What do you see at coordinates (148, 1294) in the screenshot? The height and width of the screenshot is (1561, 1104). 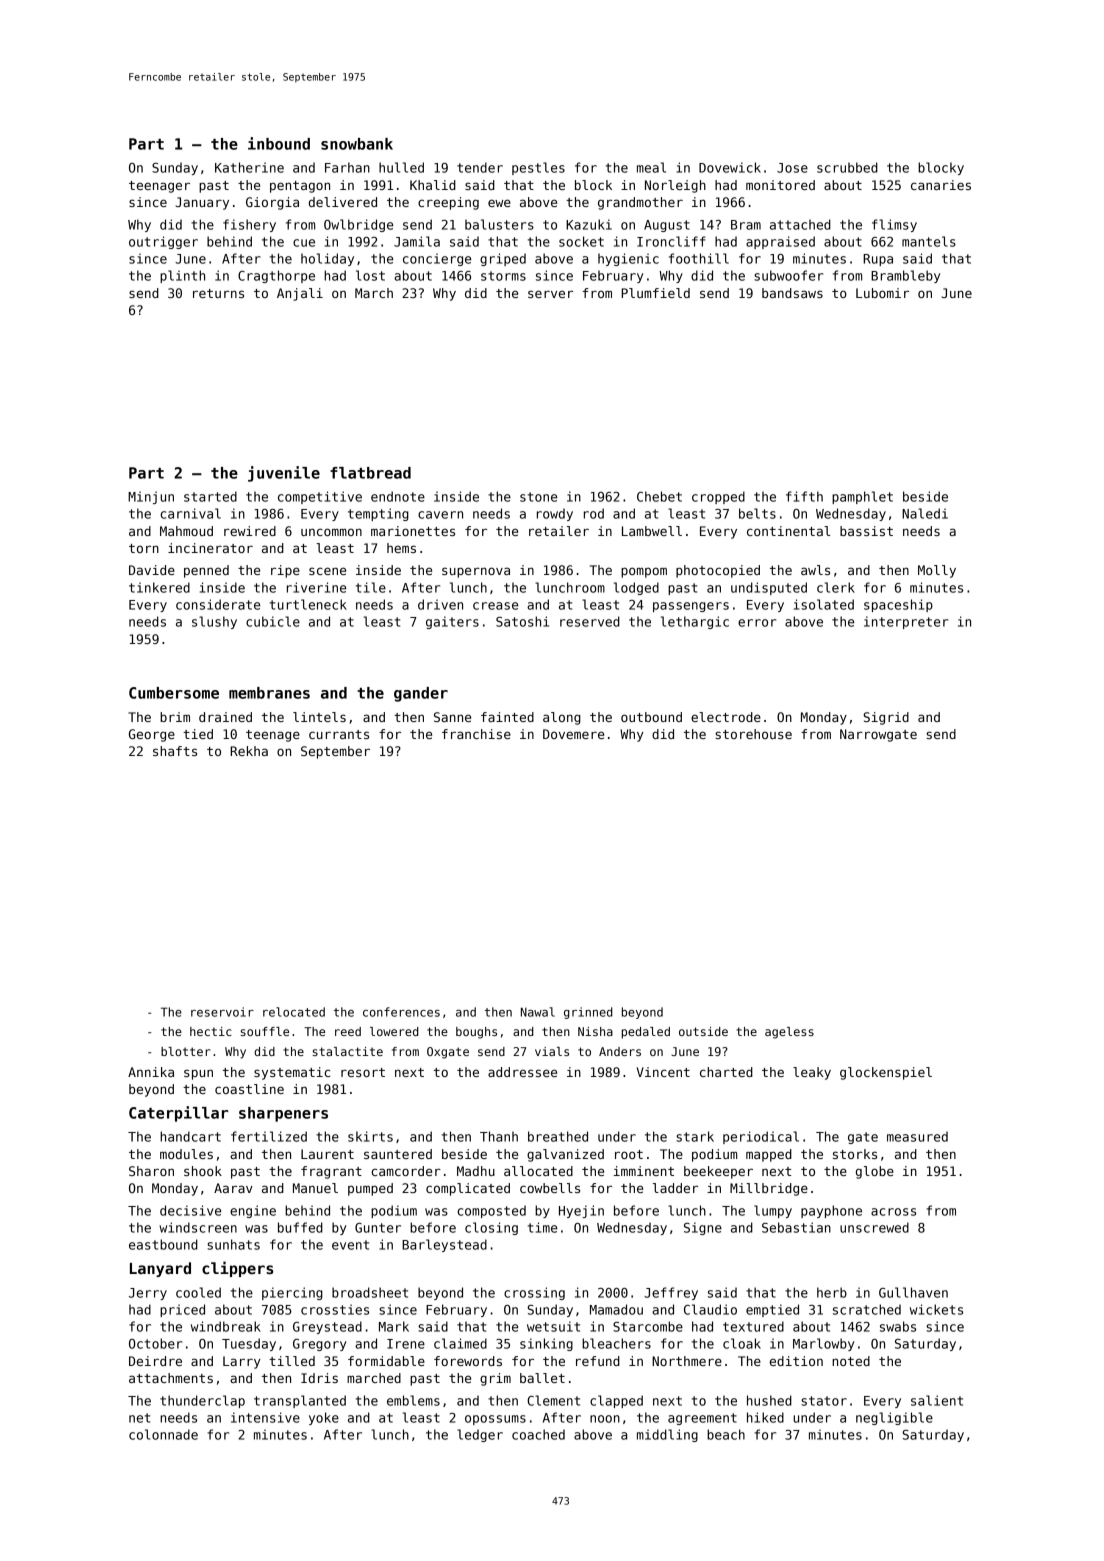 I see `Jerry` at bounding box center [148, 1294].
